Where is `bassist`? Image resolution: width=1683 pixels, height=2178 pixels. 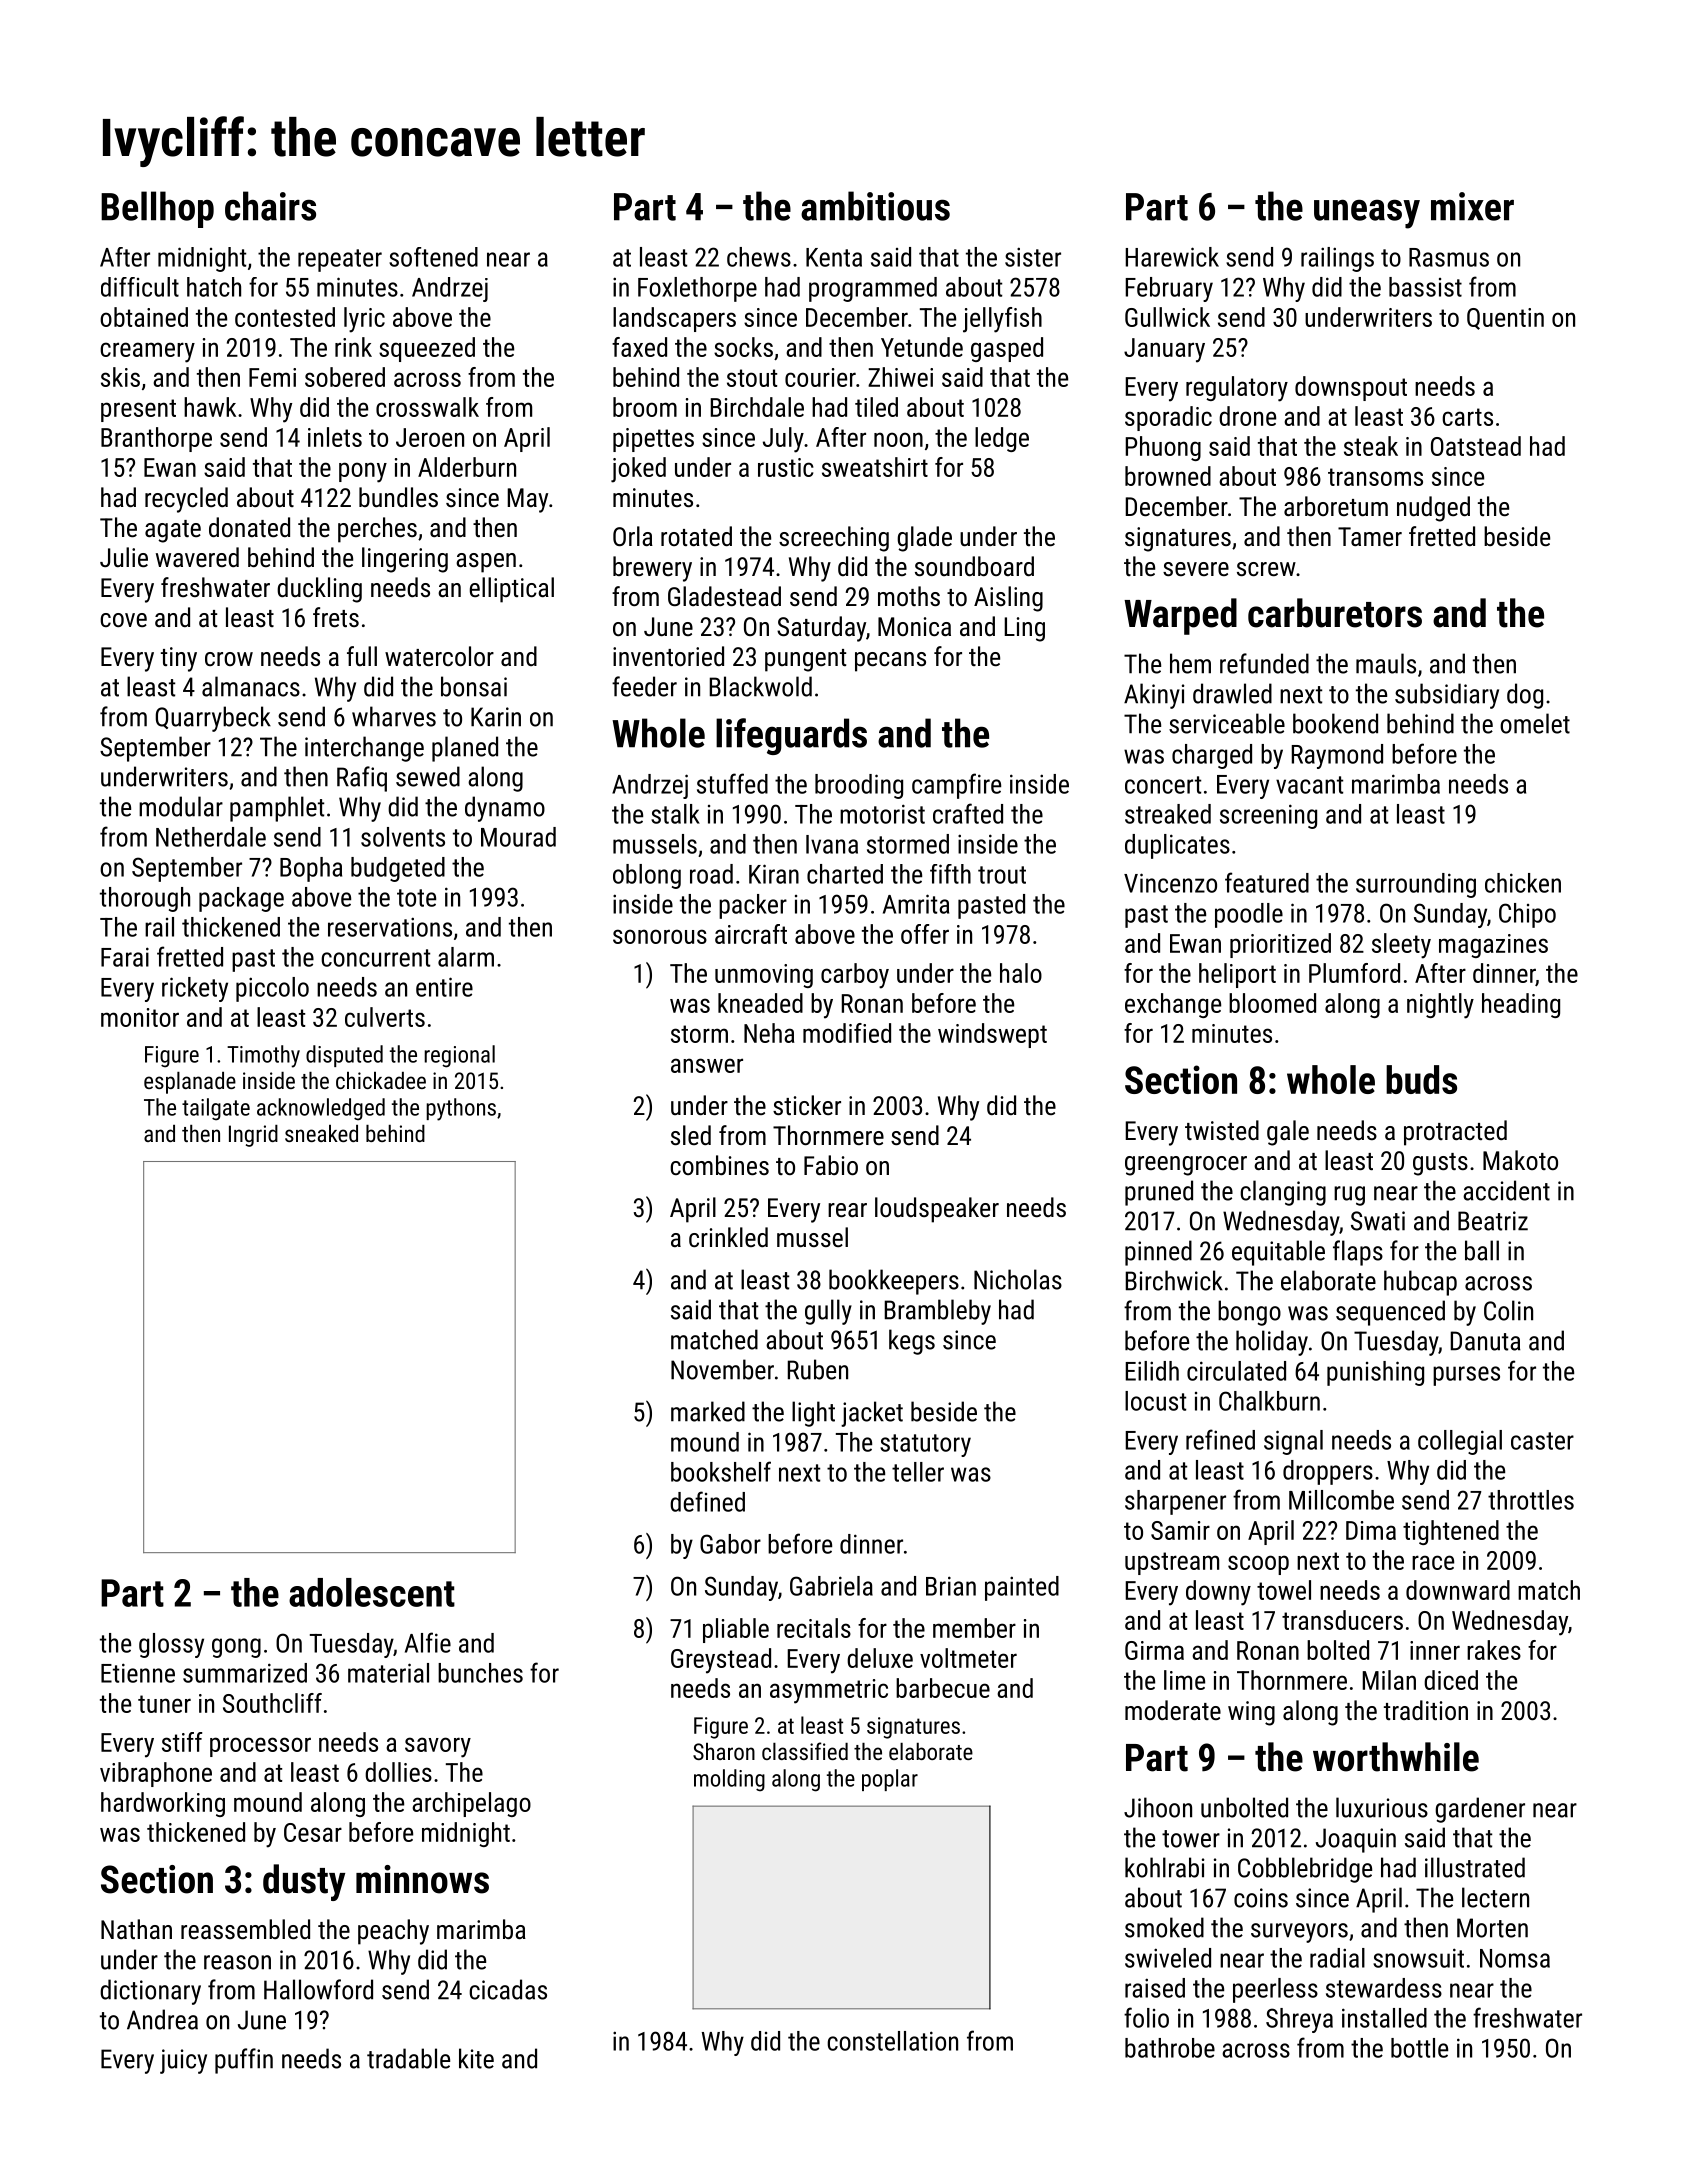
bassist is located at coordinates (1425, 287).
